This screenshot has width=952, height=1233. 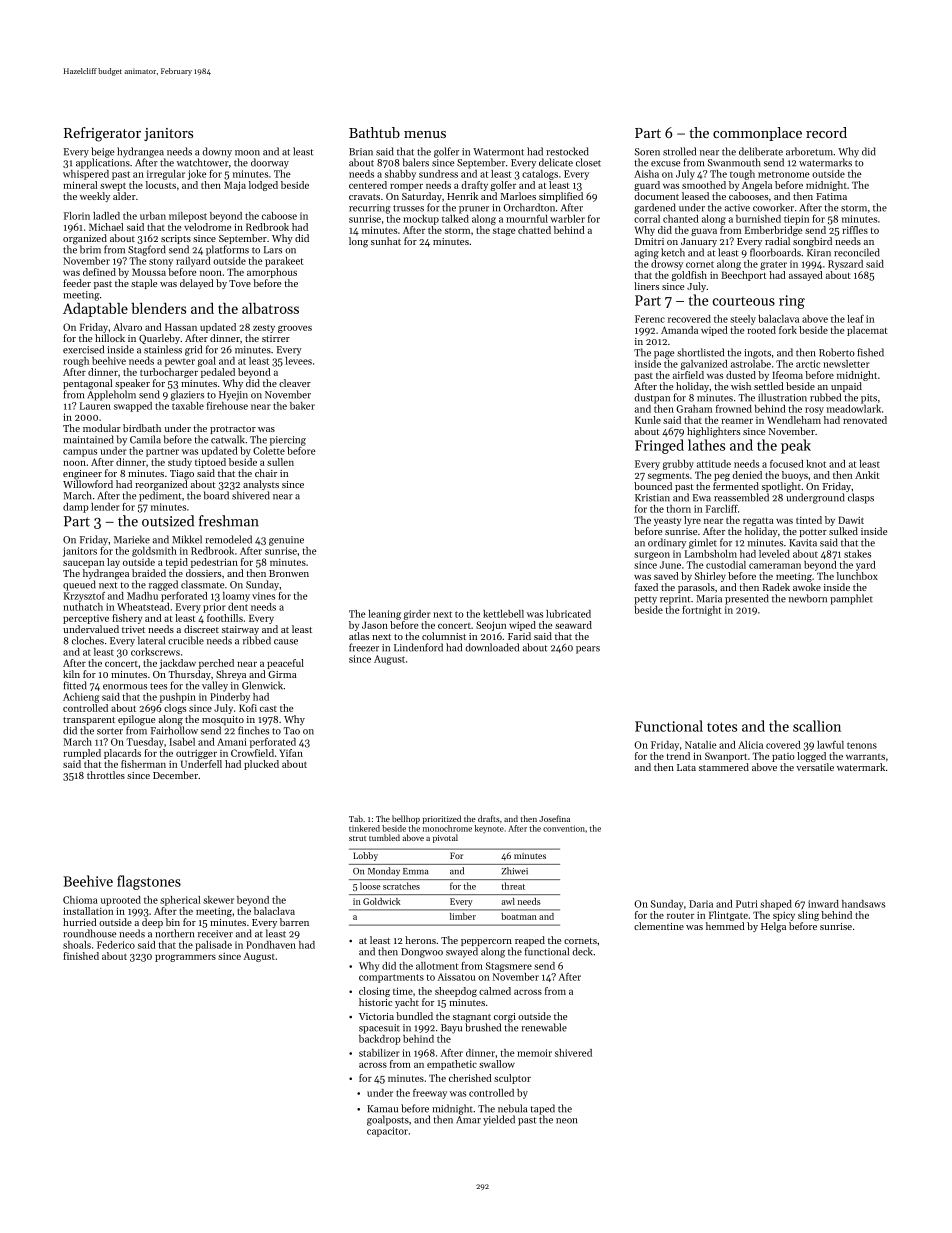 What do you see at coordinates (182, 475) in the screenshot?
I see `Tiago` at bounding box center [182, 475].
